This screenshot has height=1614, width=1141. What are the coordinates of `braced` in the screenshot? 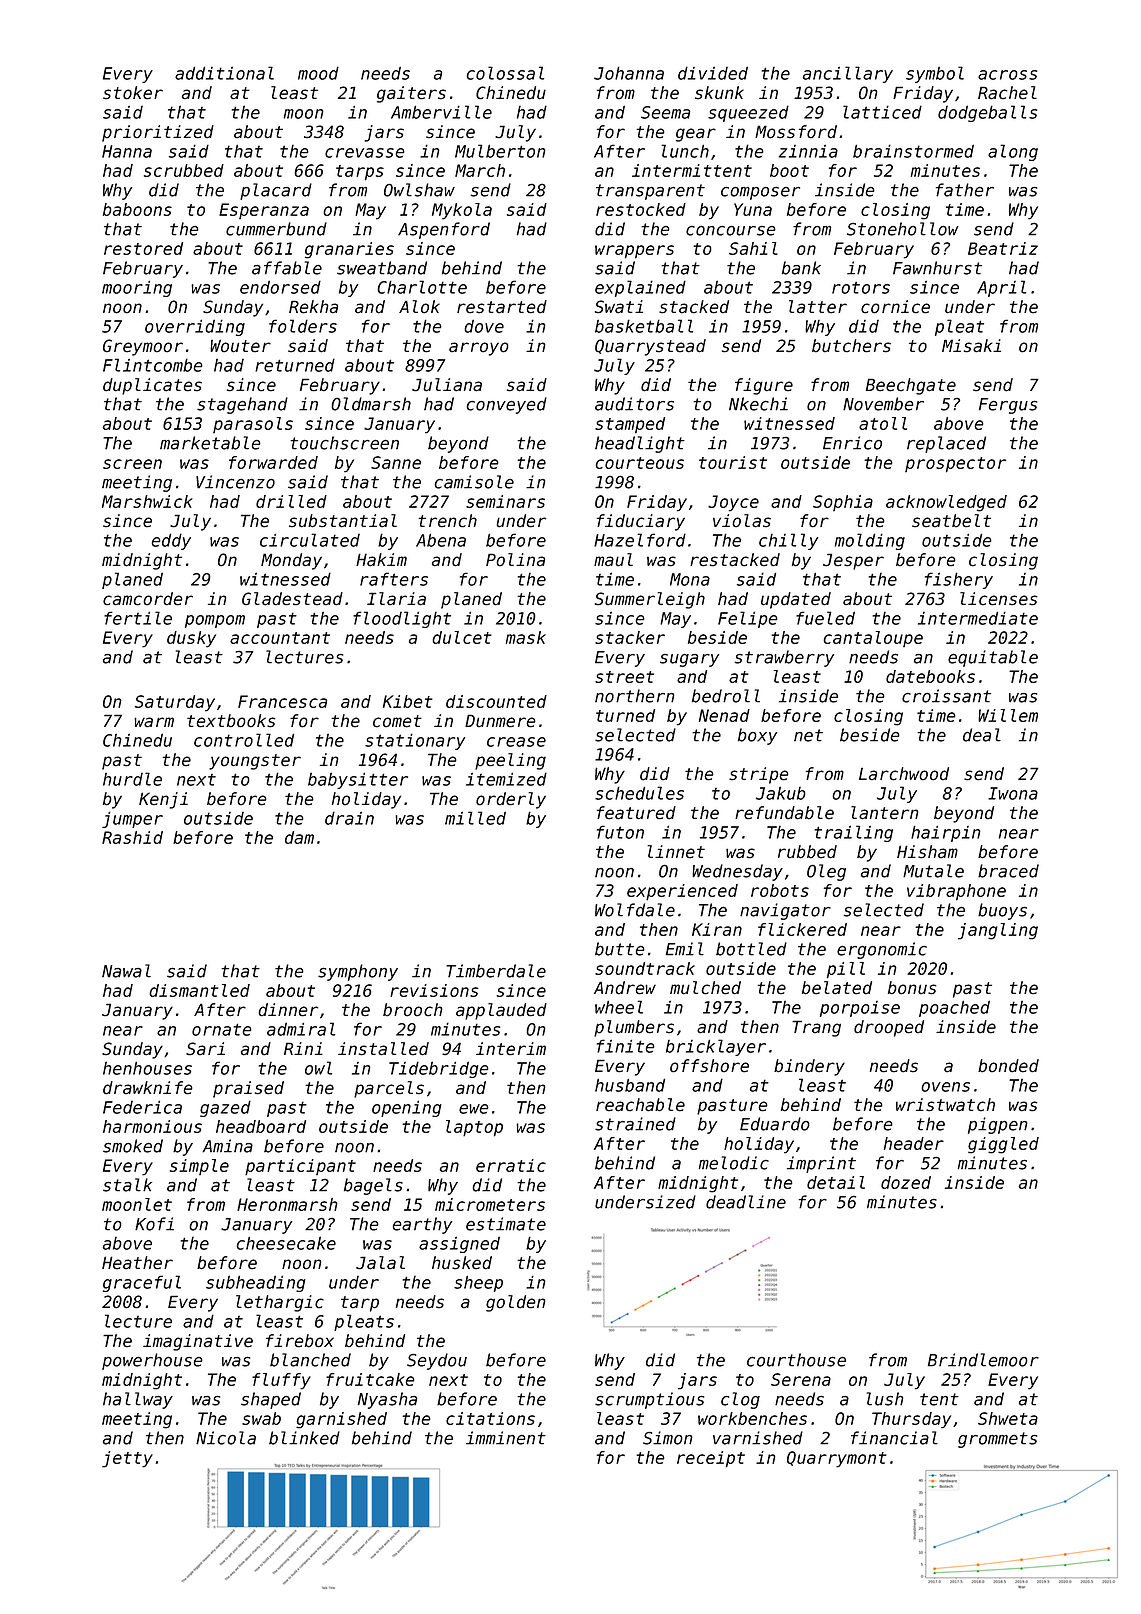 It's located at (1008, 871).
